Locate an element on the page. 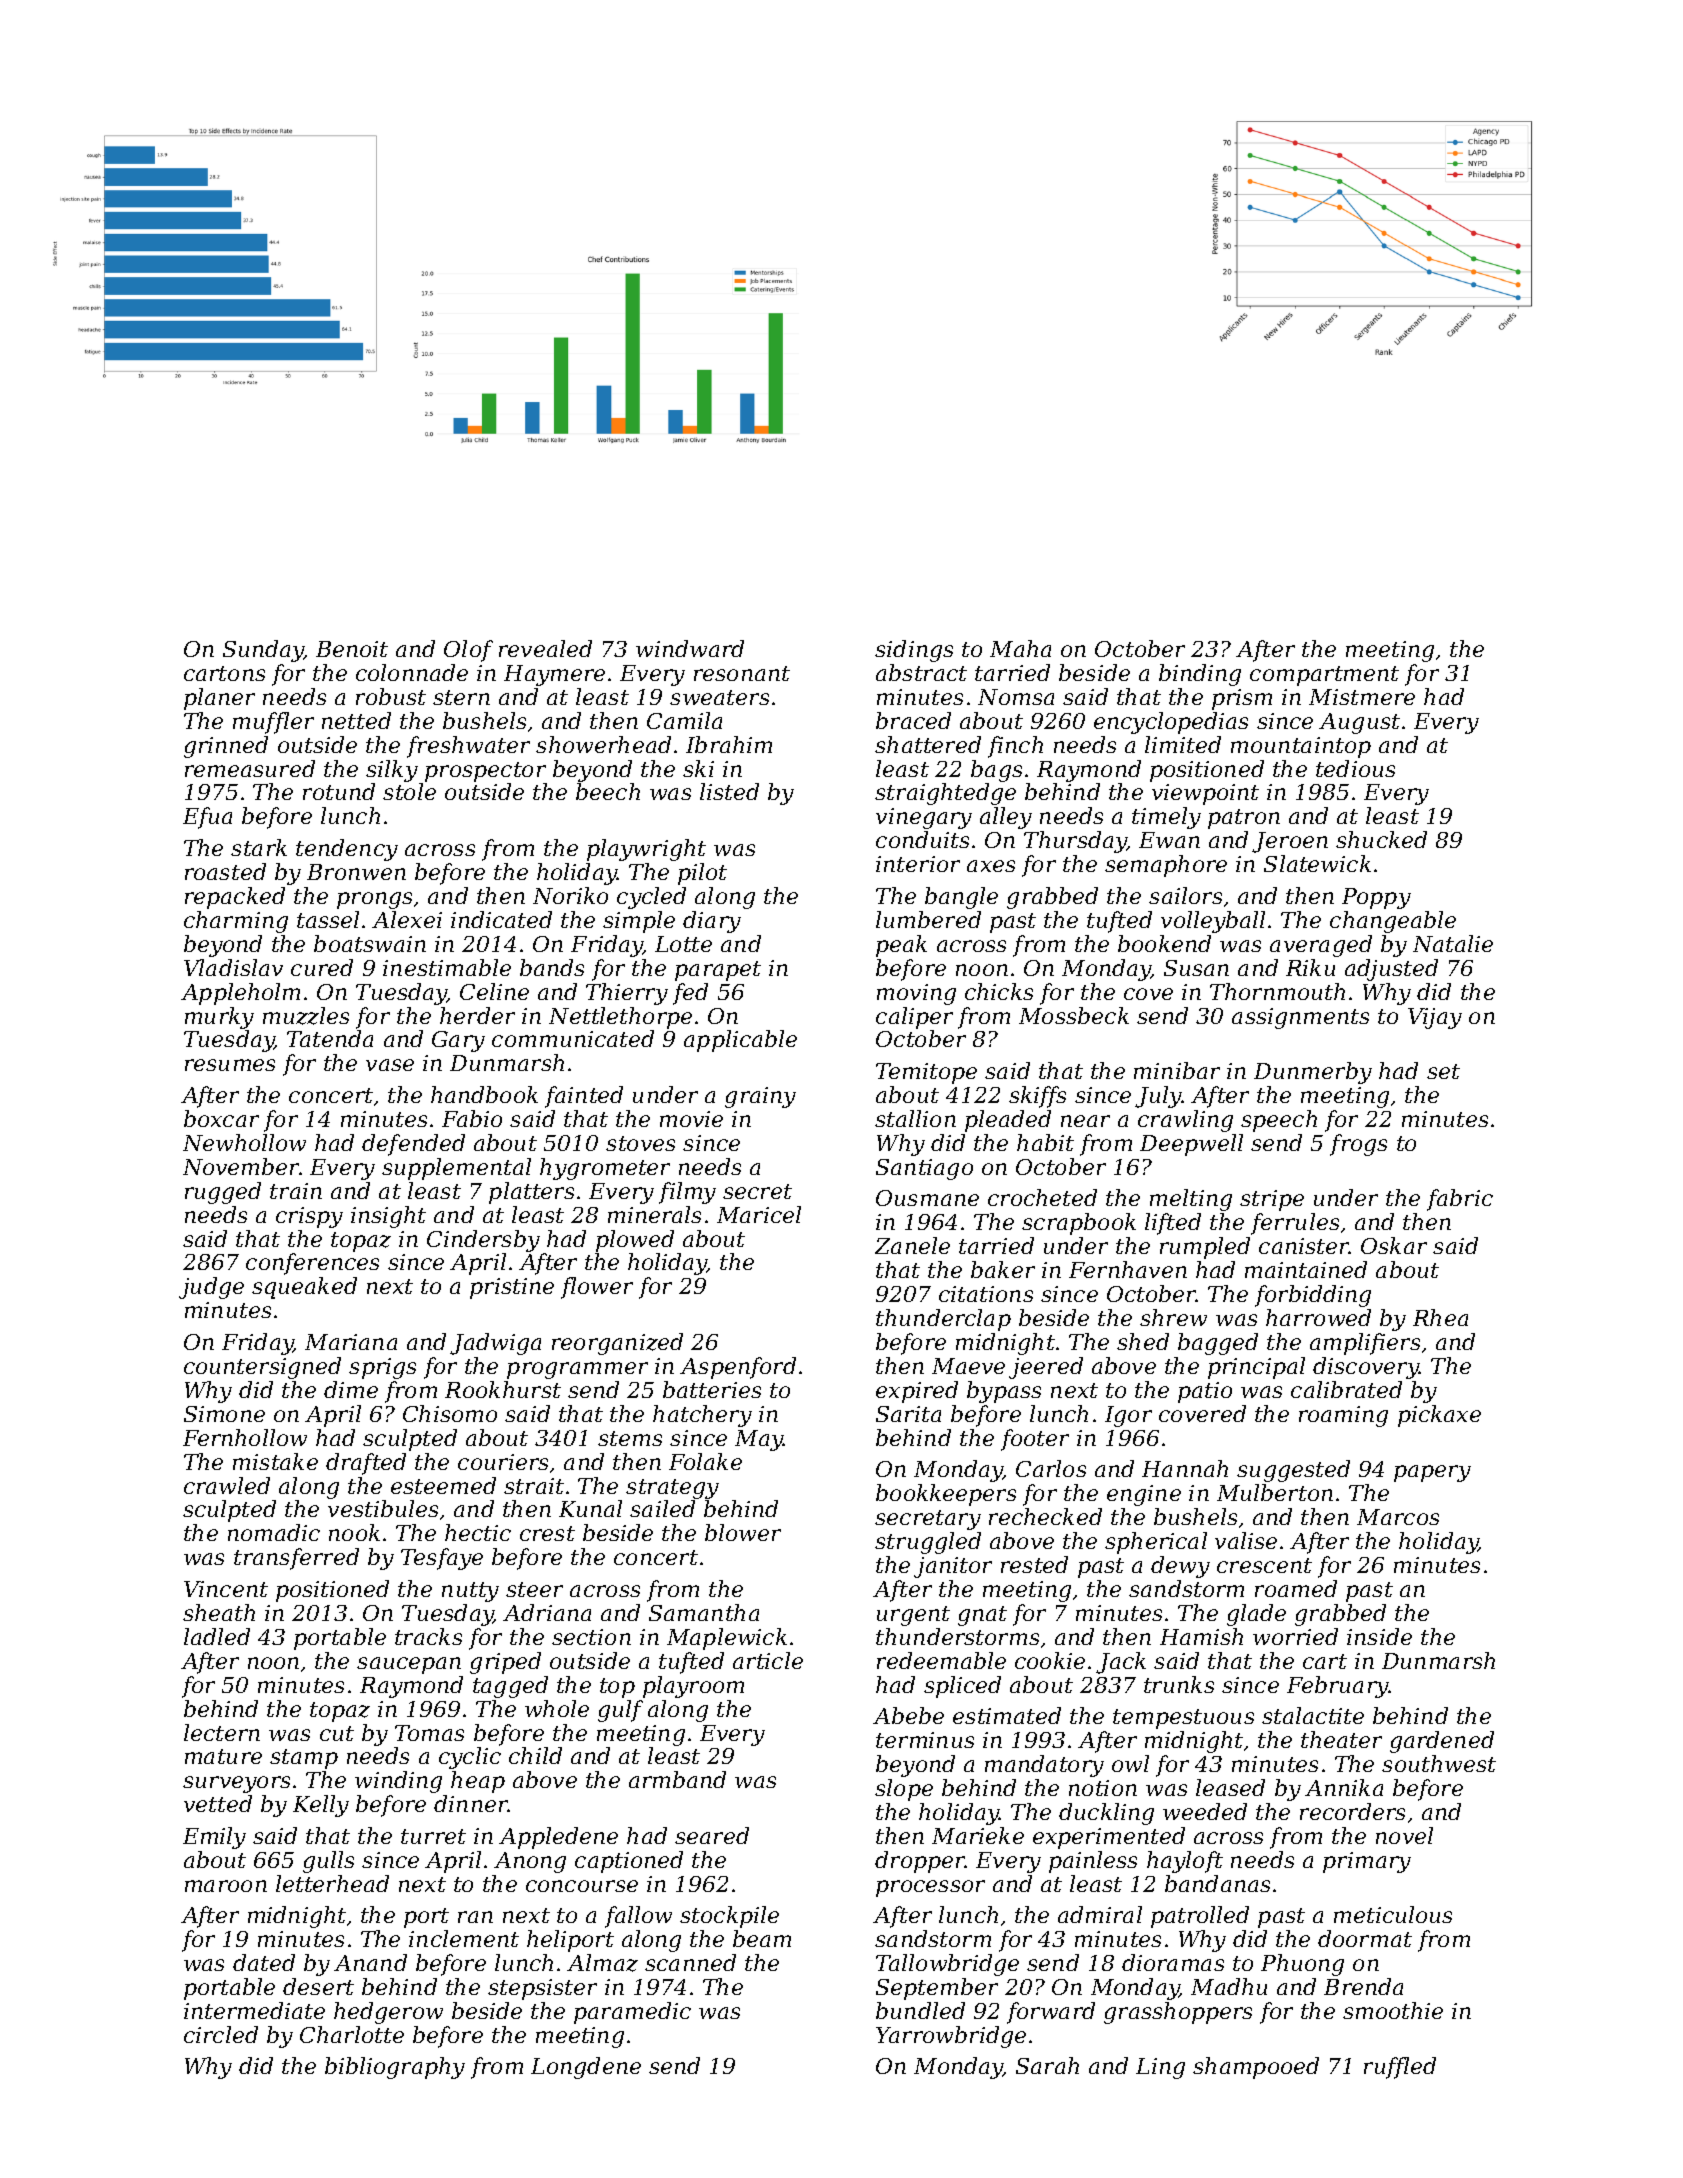 This image has width=1683, height=2178. Haymere is located at coordinates (554, 675).
